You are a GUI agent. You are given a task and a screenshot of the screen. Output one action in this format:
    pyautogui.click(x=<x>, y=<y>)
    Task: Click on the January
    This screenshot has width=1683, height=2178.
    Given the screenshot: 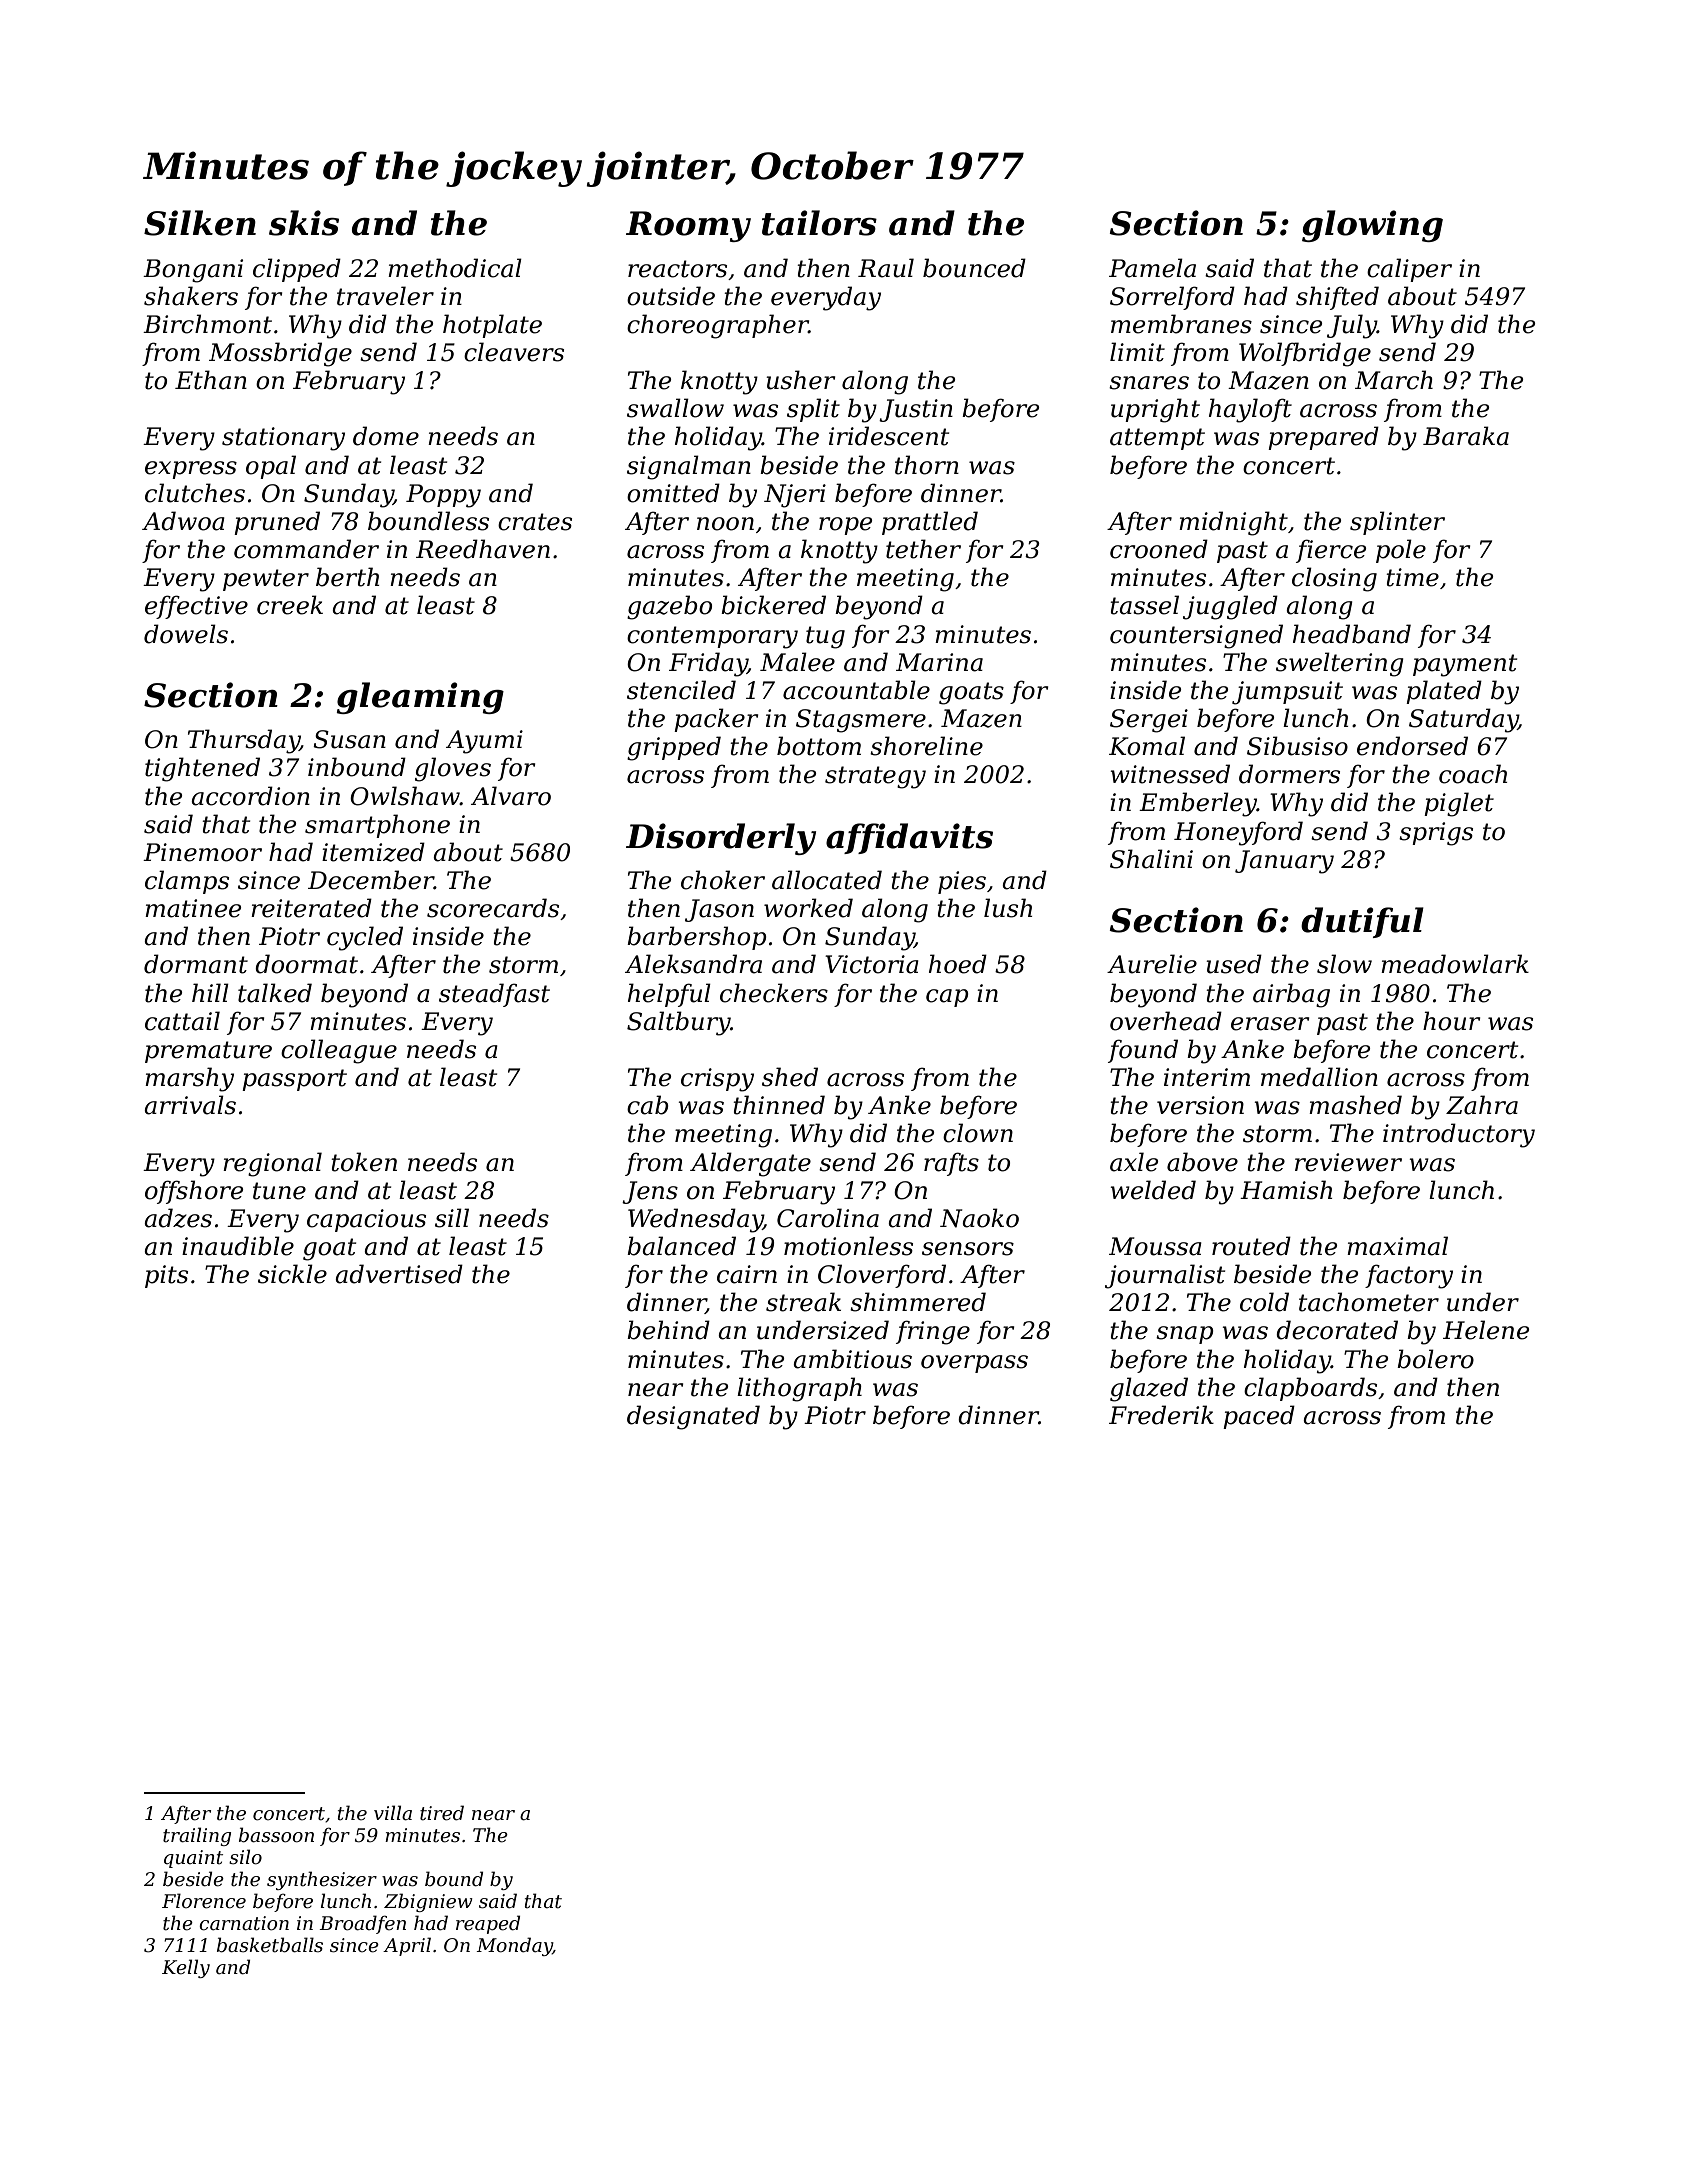 What is the action you would take?
    pyautogui.click(x=1284, y=862)
